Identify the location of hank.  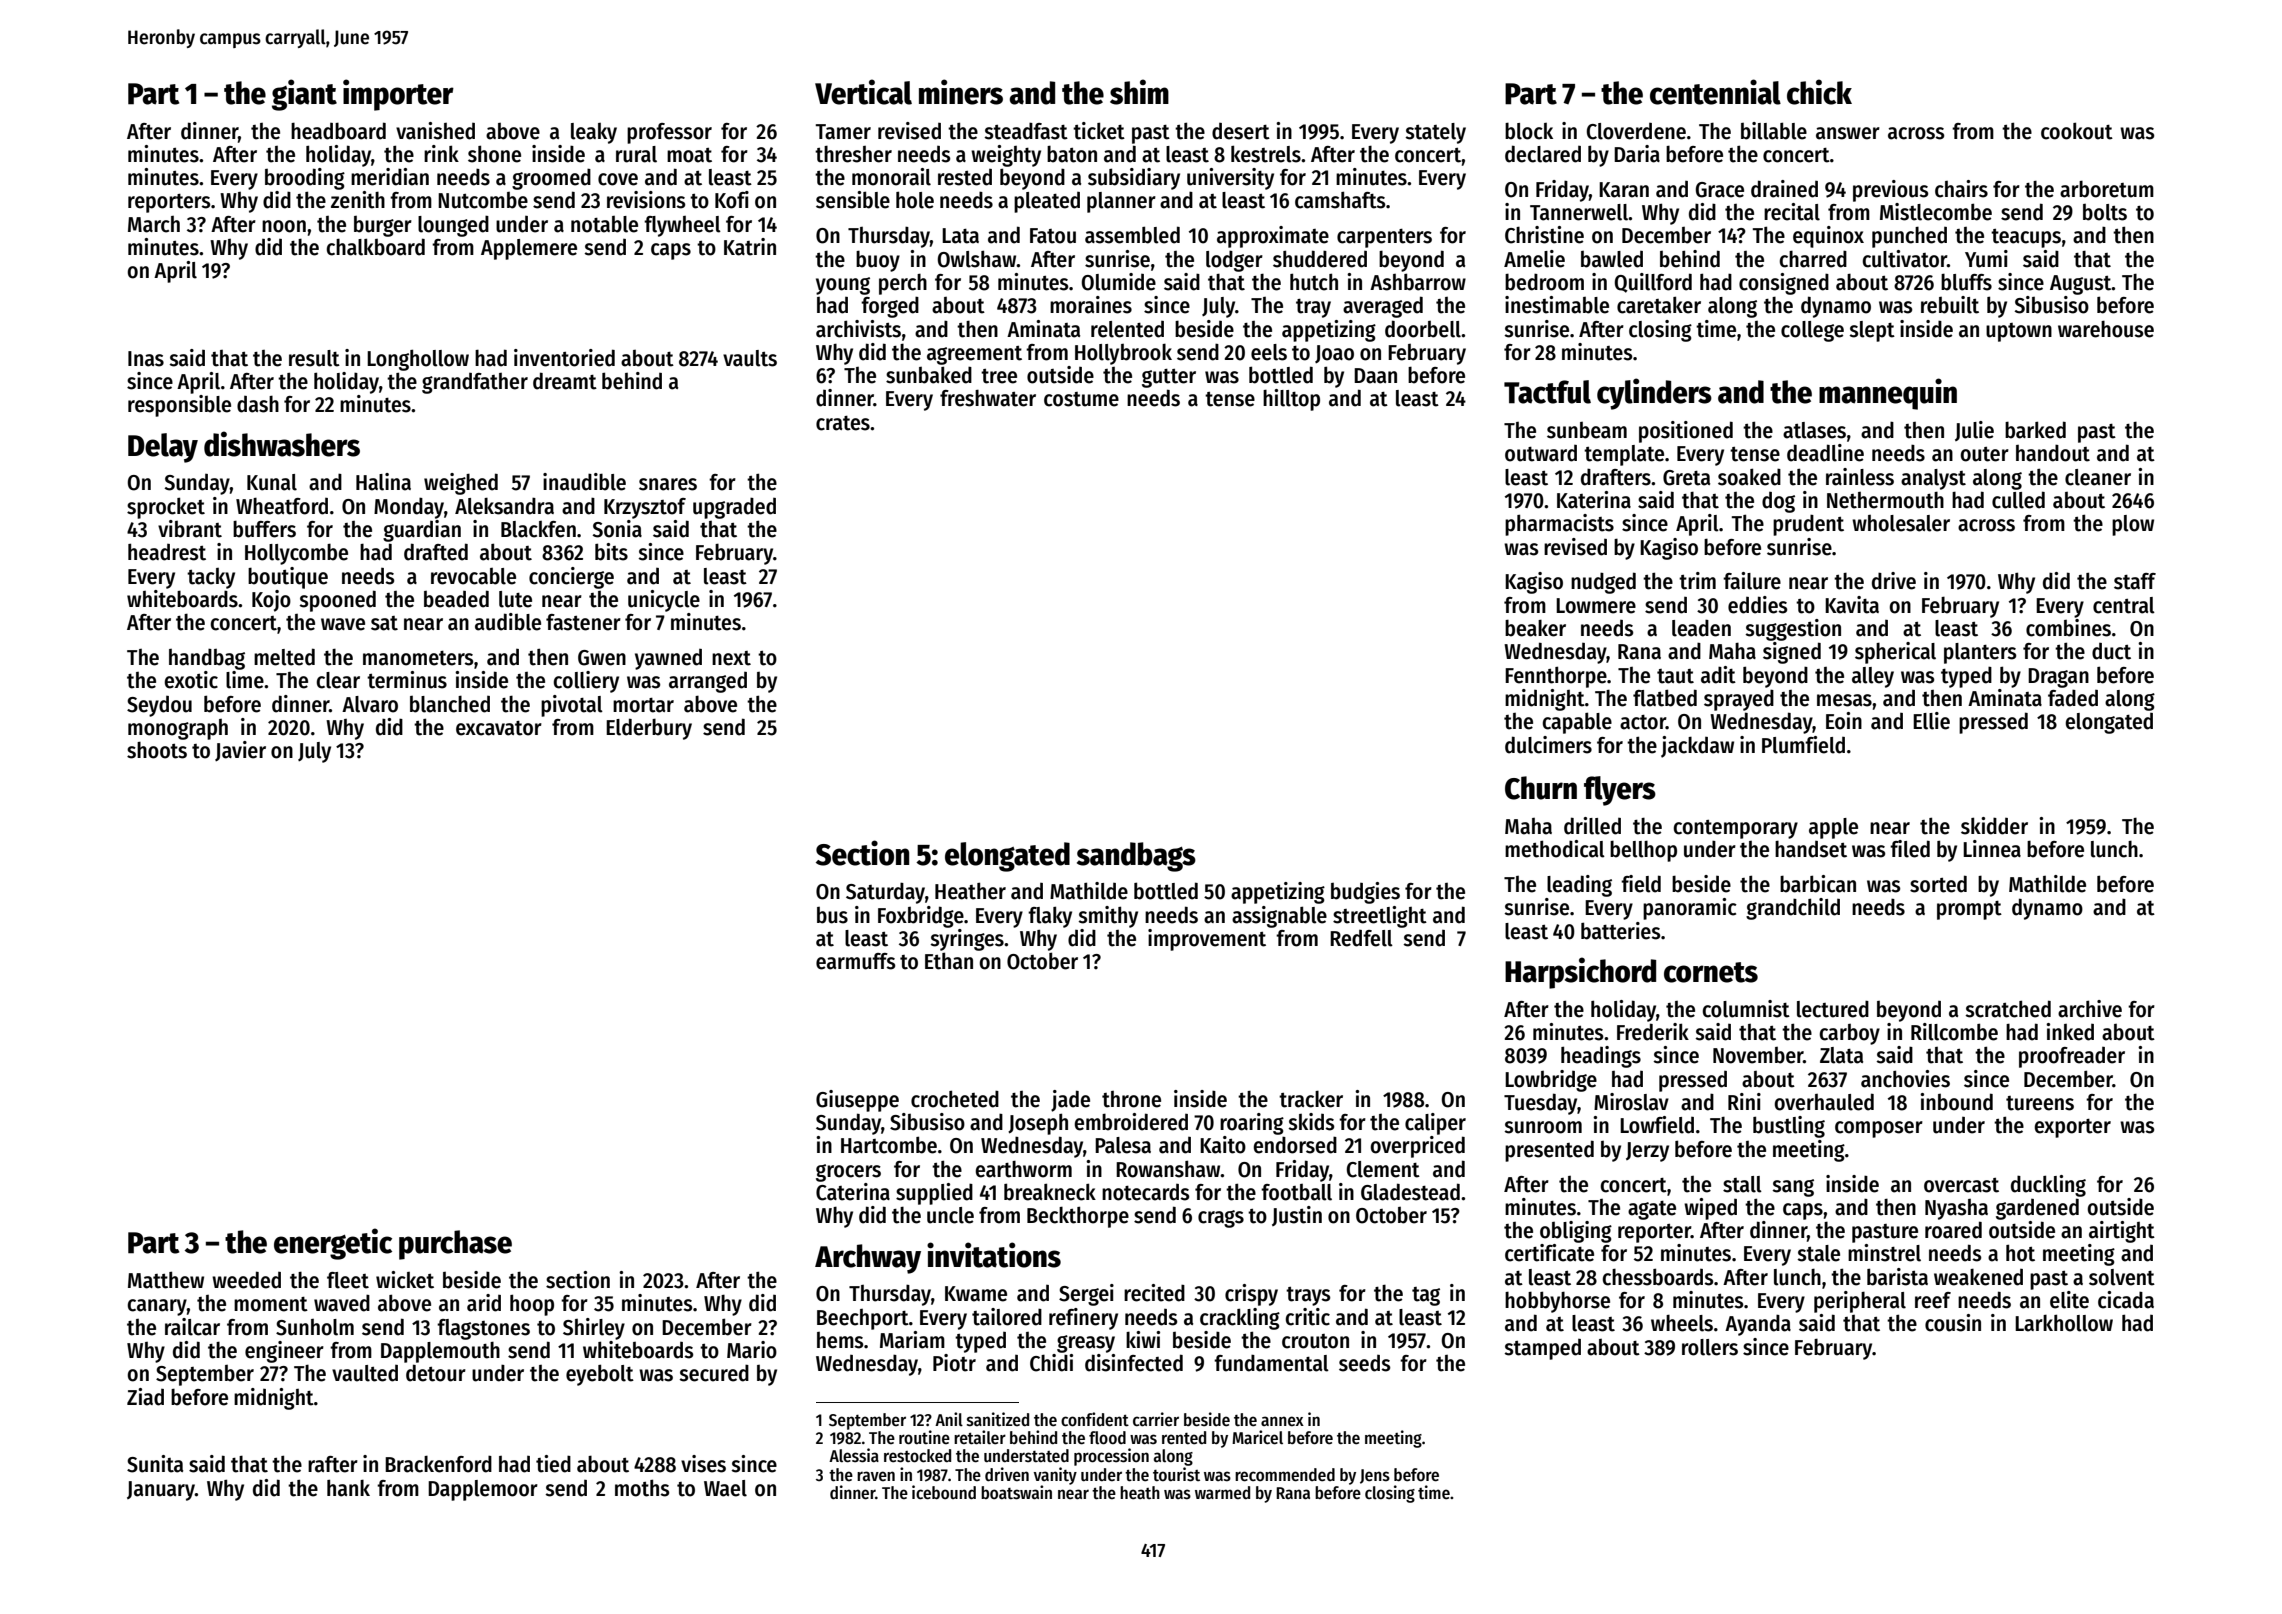
(348, 1488).
